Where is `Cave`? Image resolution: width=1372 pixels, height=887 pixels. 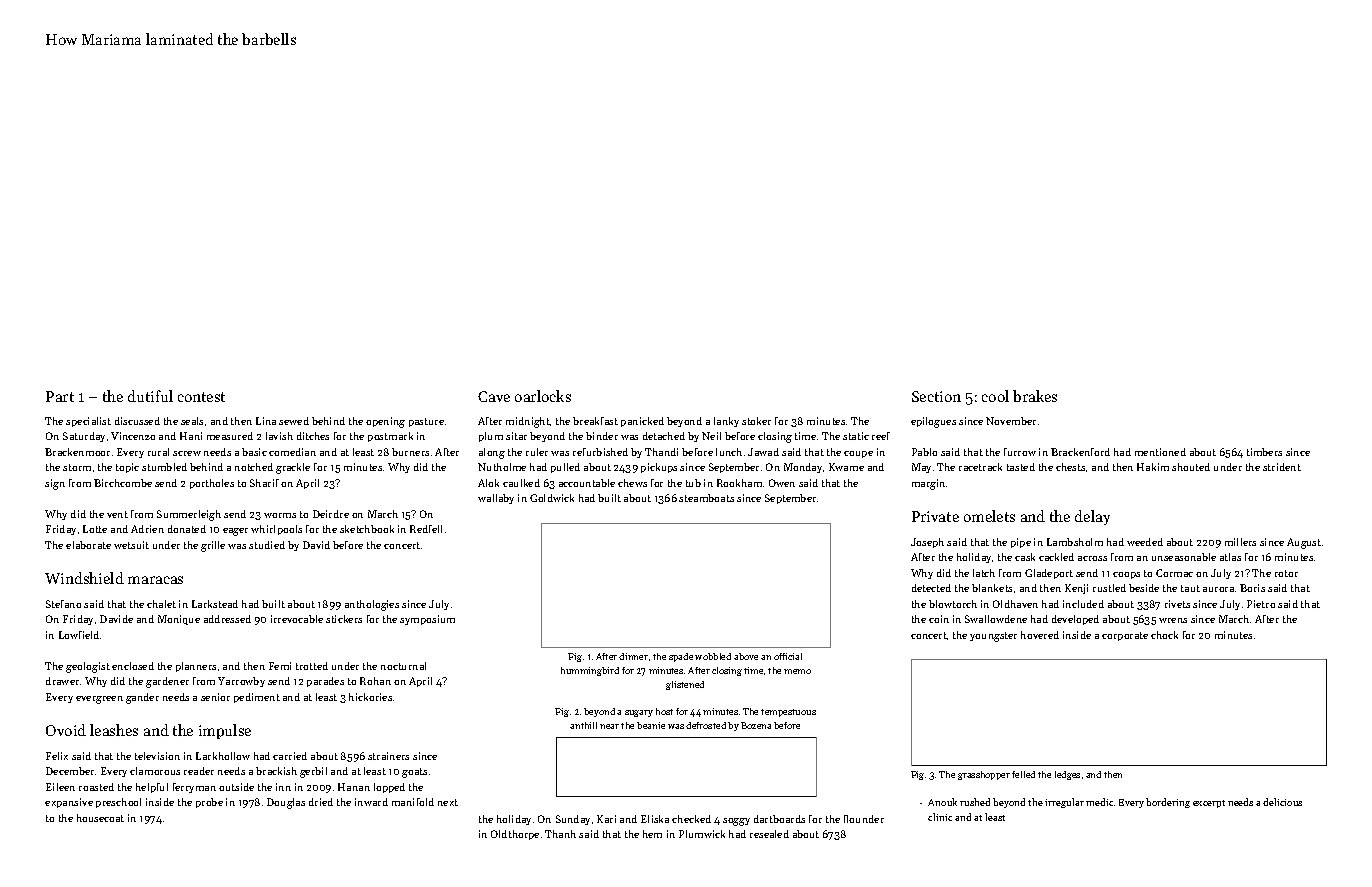
Cave is located at coordinates (494, 396).
